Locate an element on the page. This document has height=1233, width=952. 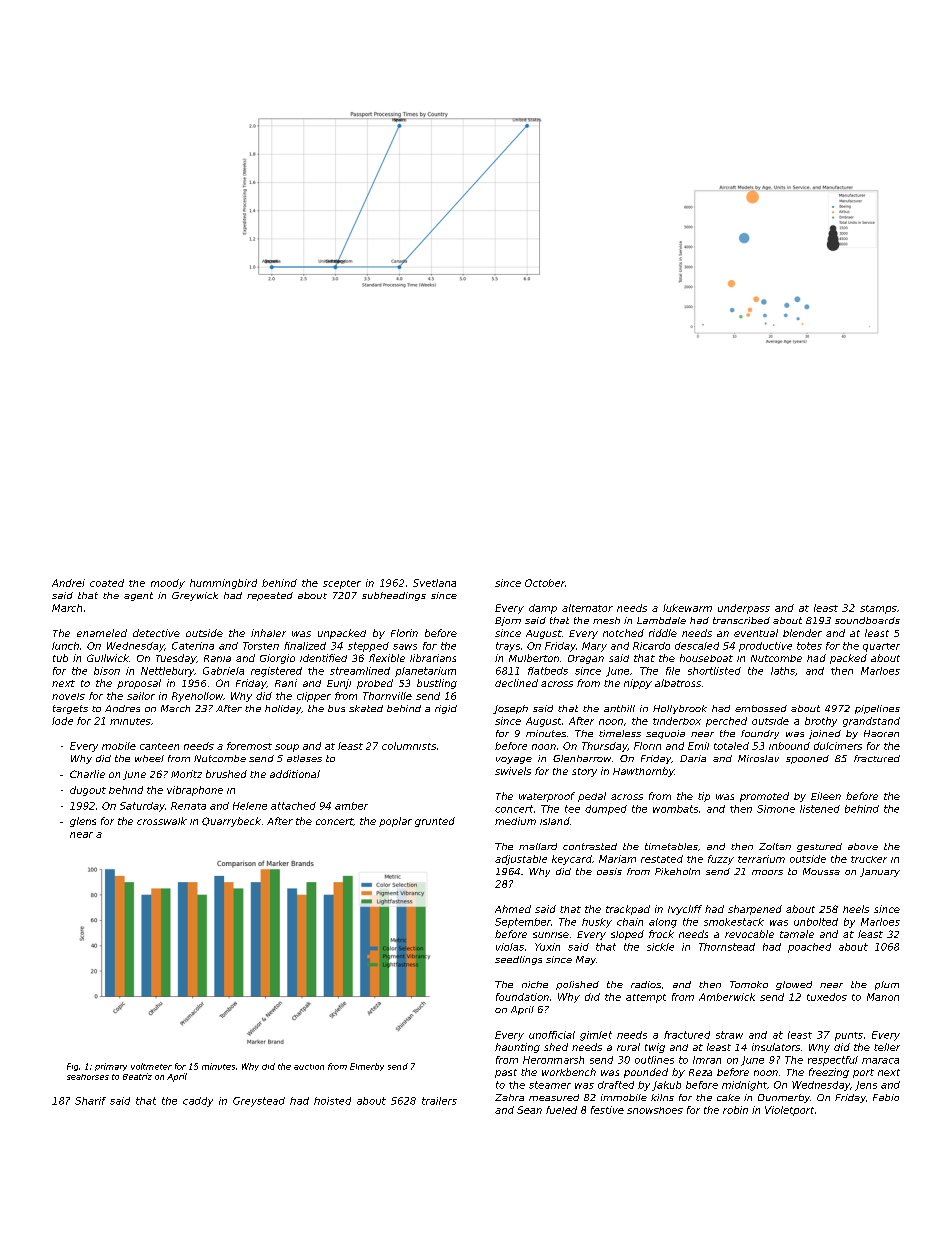
Andrei is located at coordinates (68, 583).
